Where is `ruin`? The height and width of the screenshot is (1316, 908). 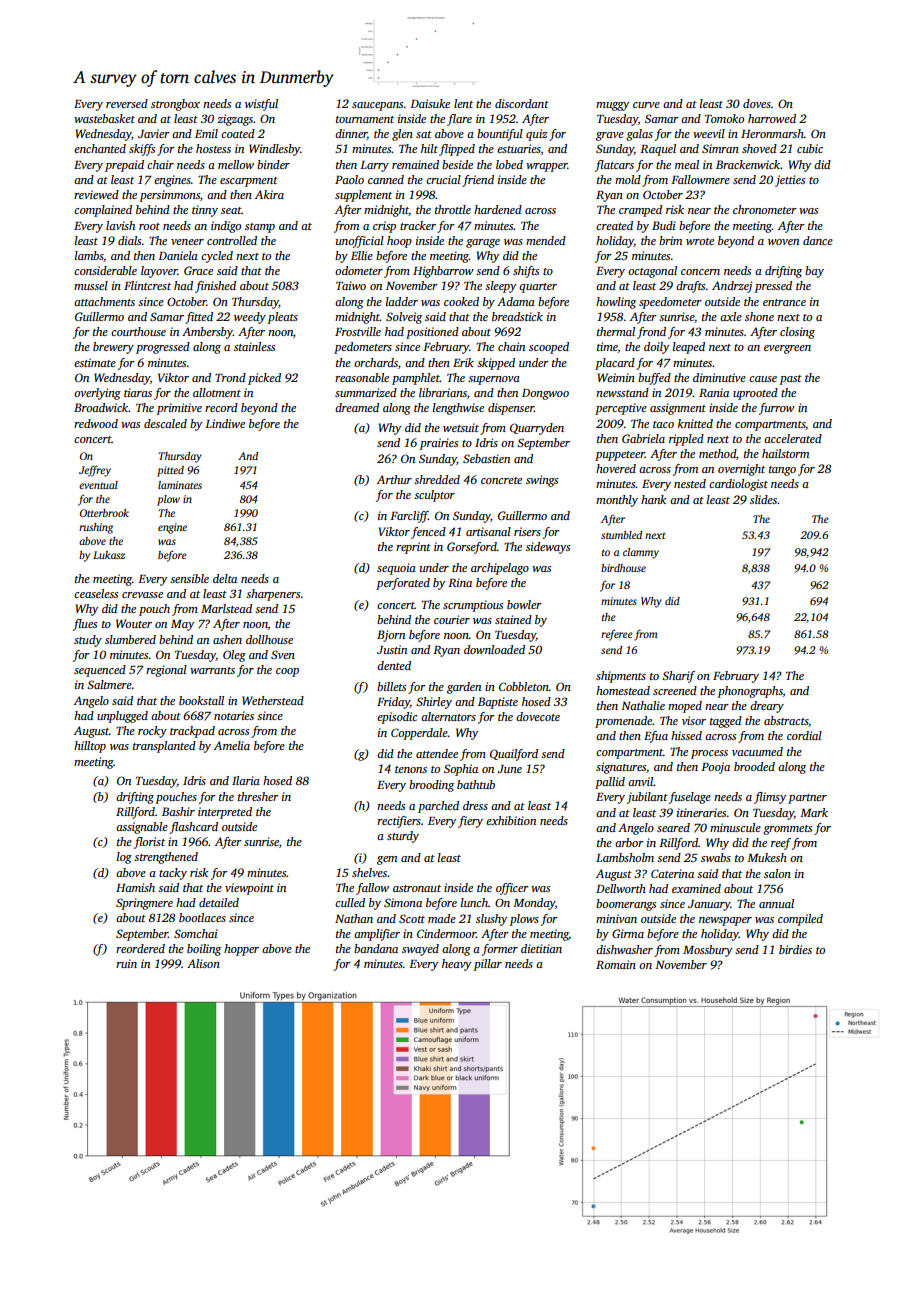
ruin is located at coordinates (126, 963).
